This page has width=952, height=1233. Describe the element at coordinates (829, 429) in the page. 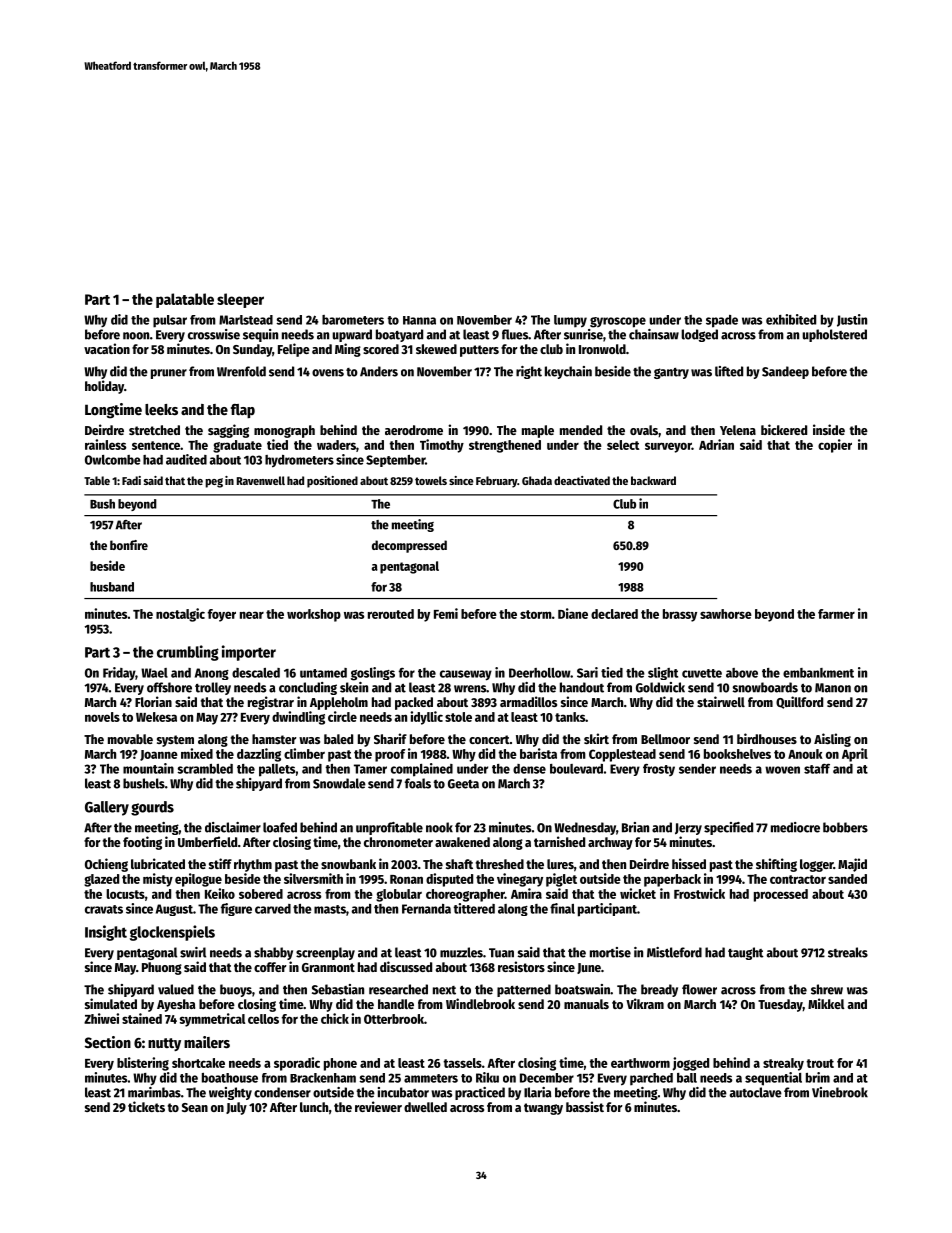

I see `inside` at that location.
